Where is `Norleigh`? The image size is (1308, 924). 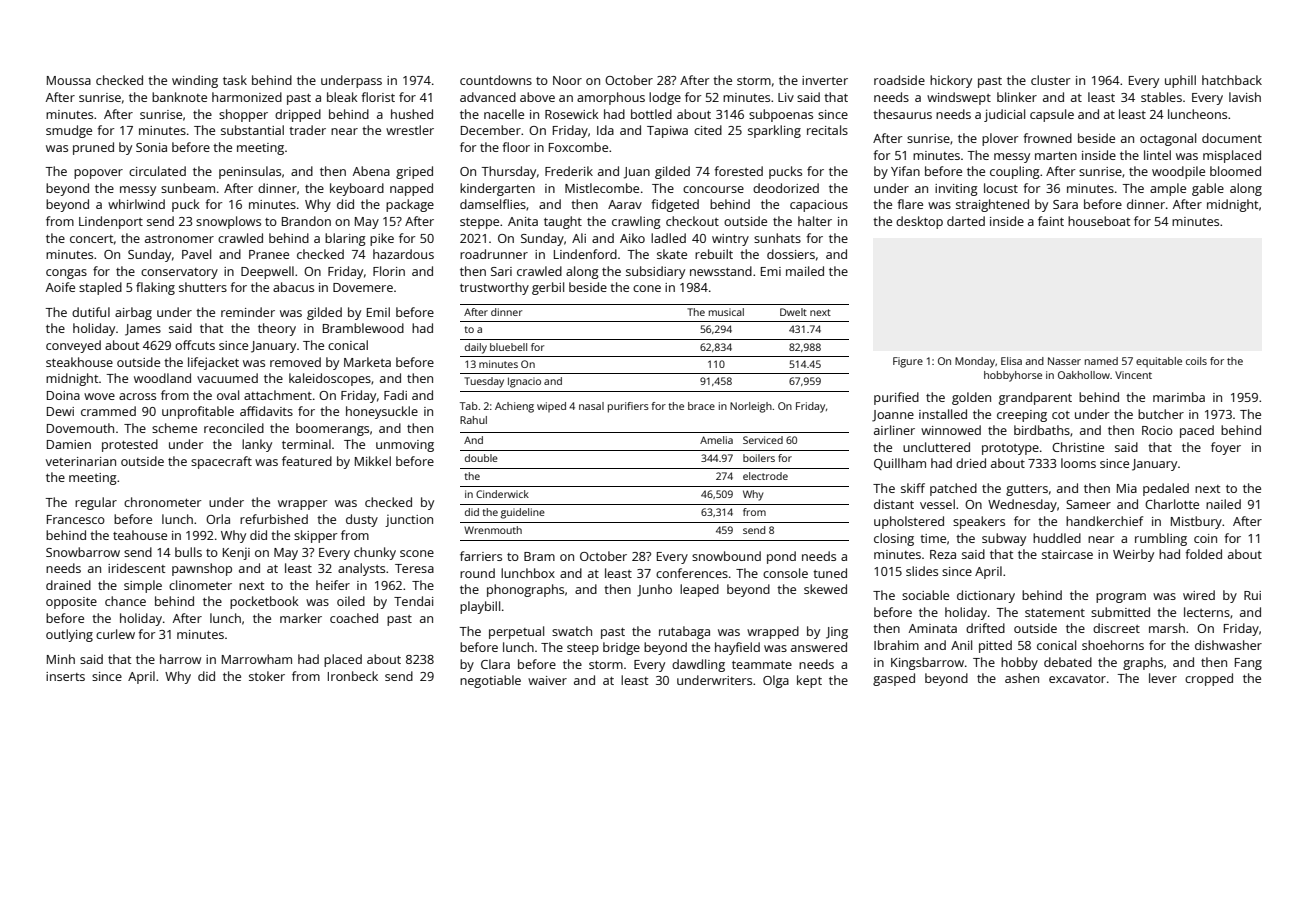
Norleigh is located at coordinates (751, 407).
